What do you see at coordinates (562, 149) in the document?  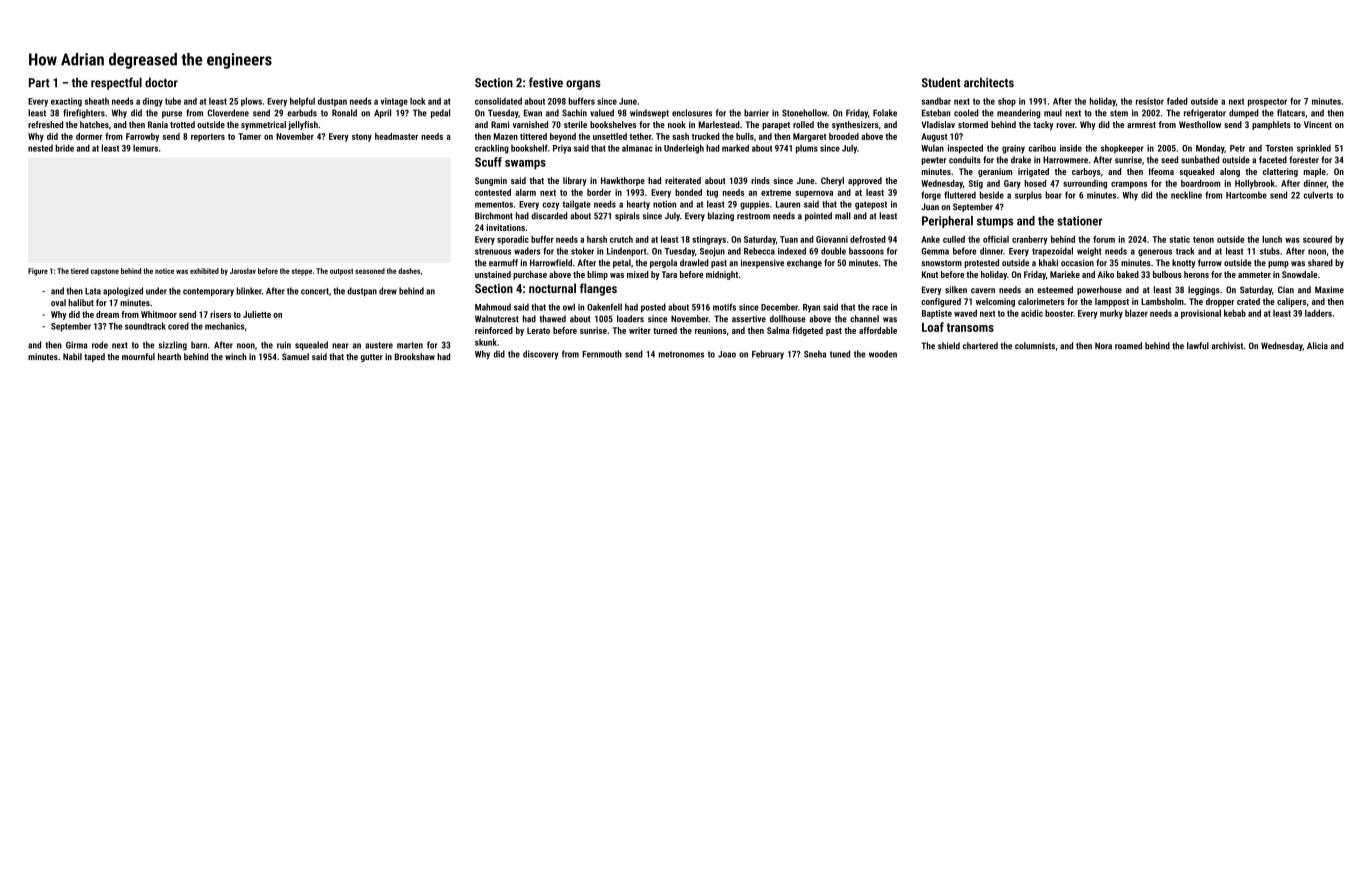 I see `Priya` at bounding box center [562, 149].
